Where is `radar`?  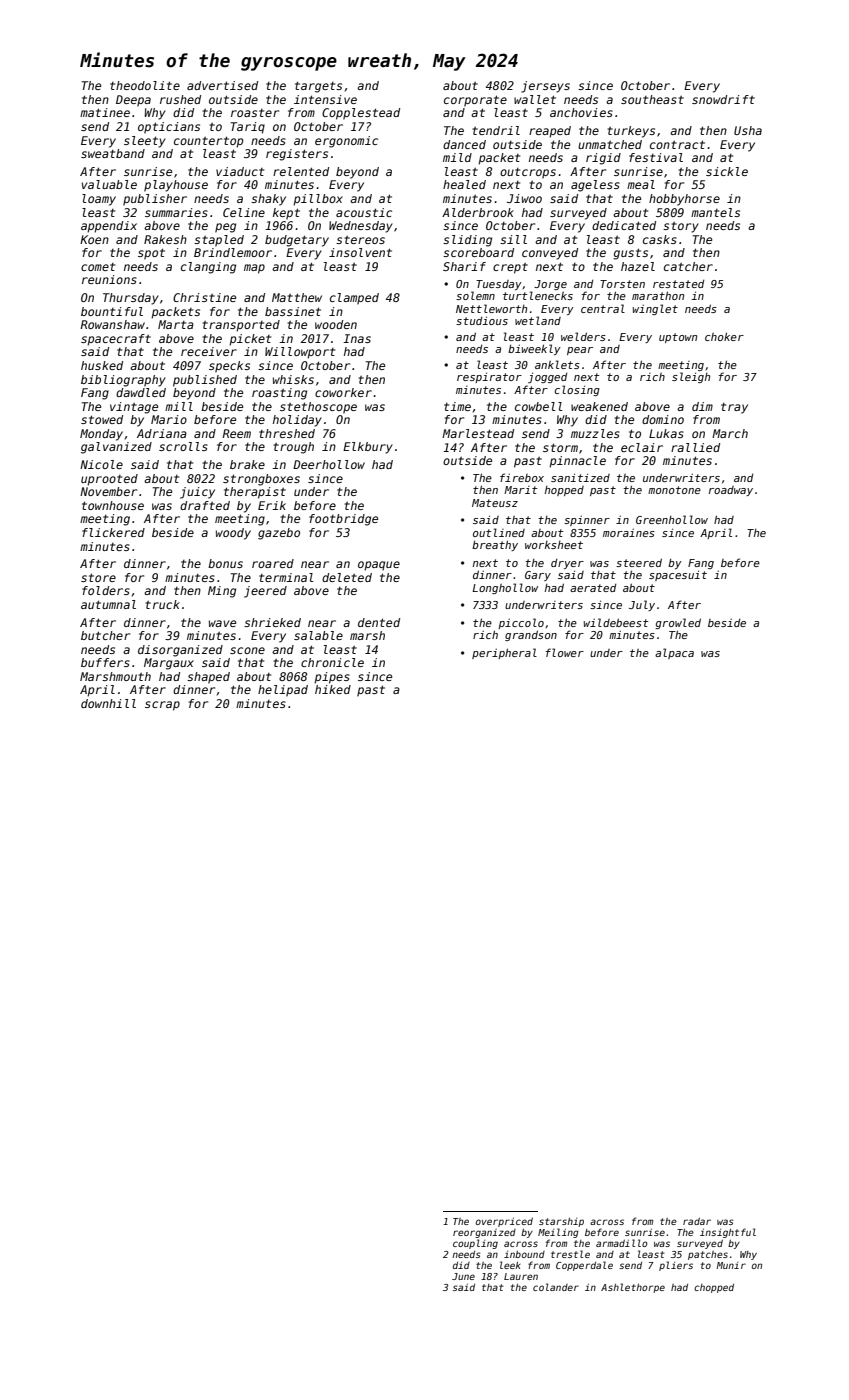 radar is located at coordinates (697, 1221).
